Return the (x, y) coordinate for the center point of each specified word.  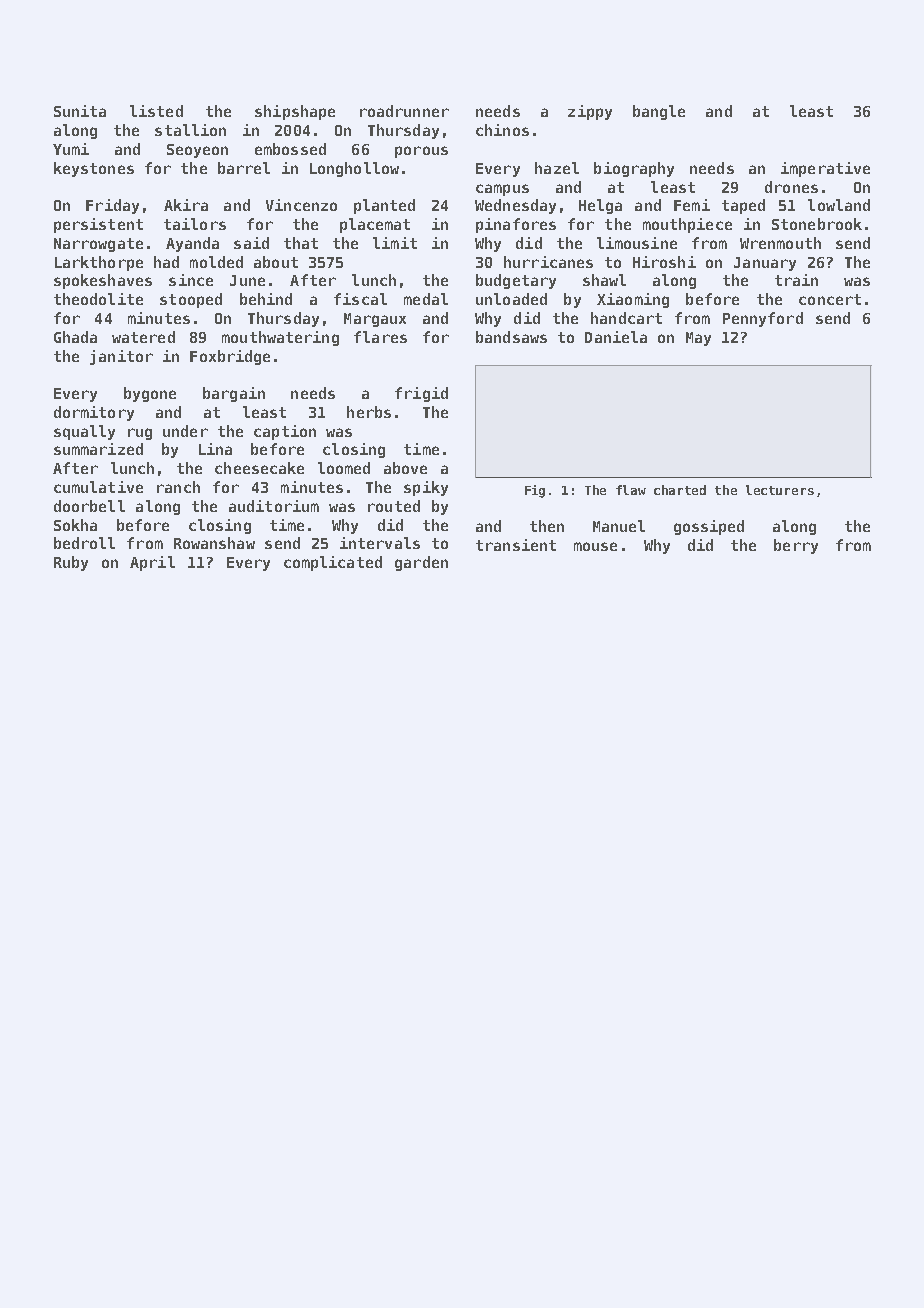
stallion (190, 130)
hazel (557, 168)
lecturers (780, 490)
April (152, 563)
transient (516, 545)
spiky (426, 488)
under (185, 431)
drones (791, 187)
